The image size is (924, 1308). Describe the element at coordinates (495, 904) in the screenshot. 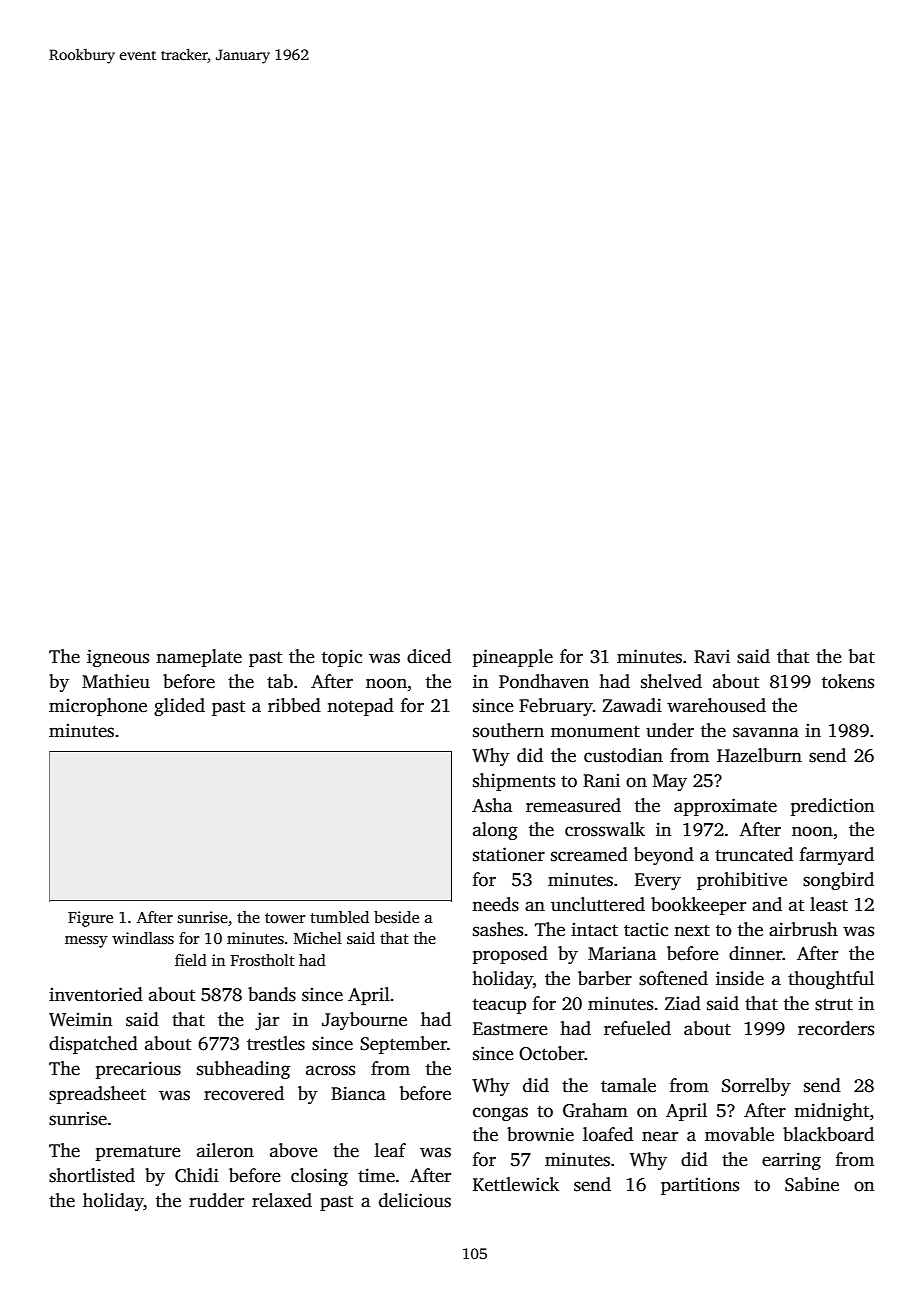

I see `needs` at that location.
